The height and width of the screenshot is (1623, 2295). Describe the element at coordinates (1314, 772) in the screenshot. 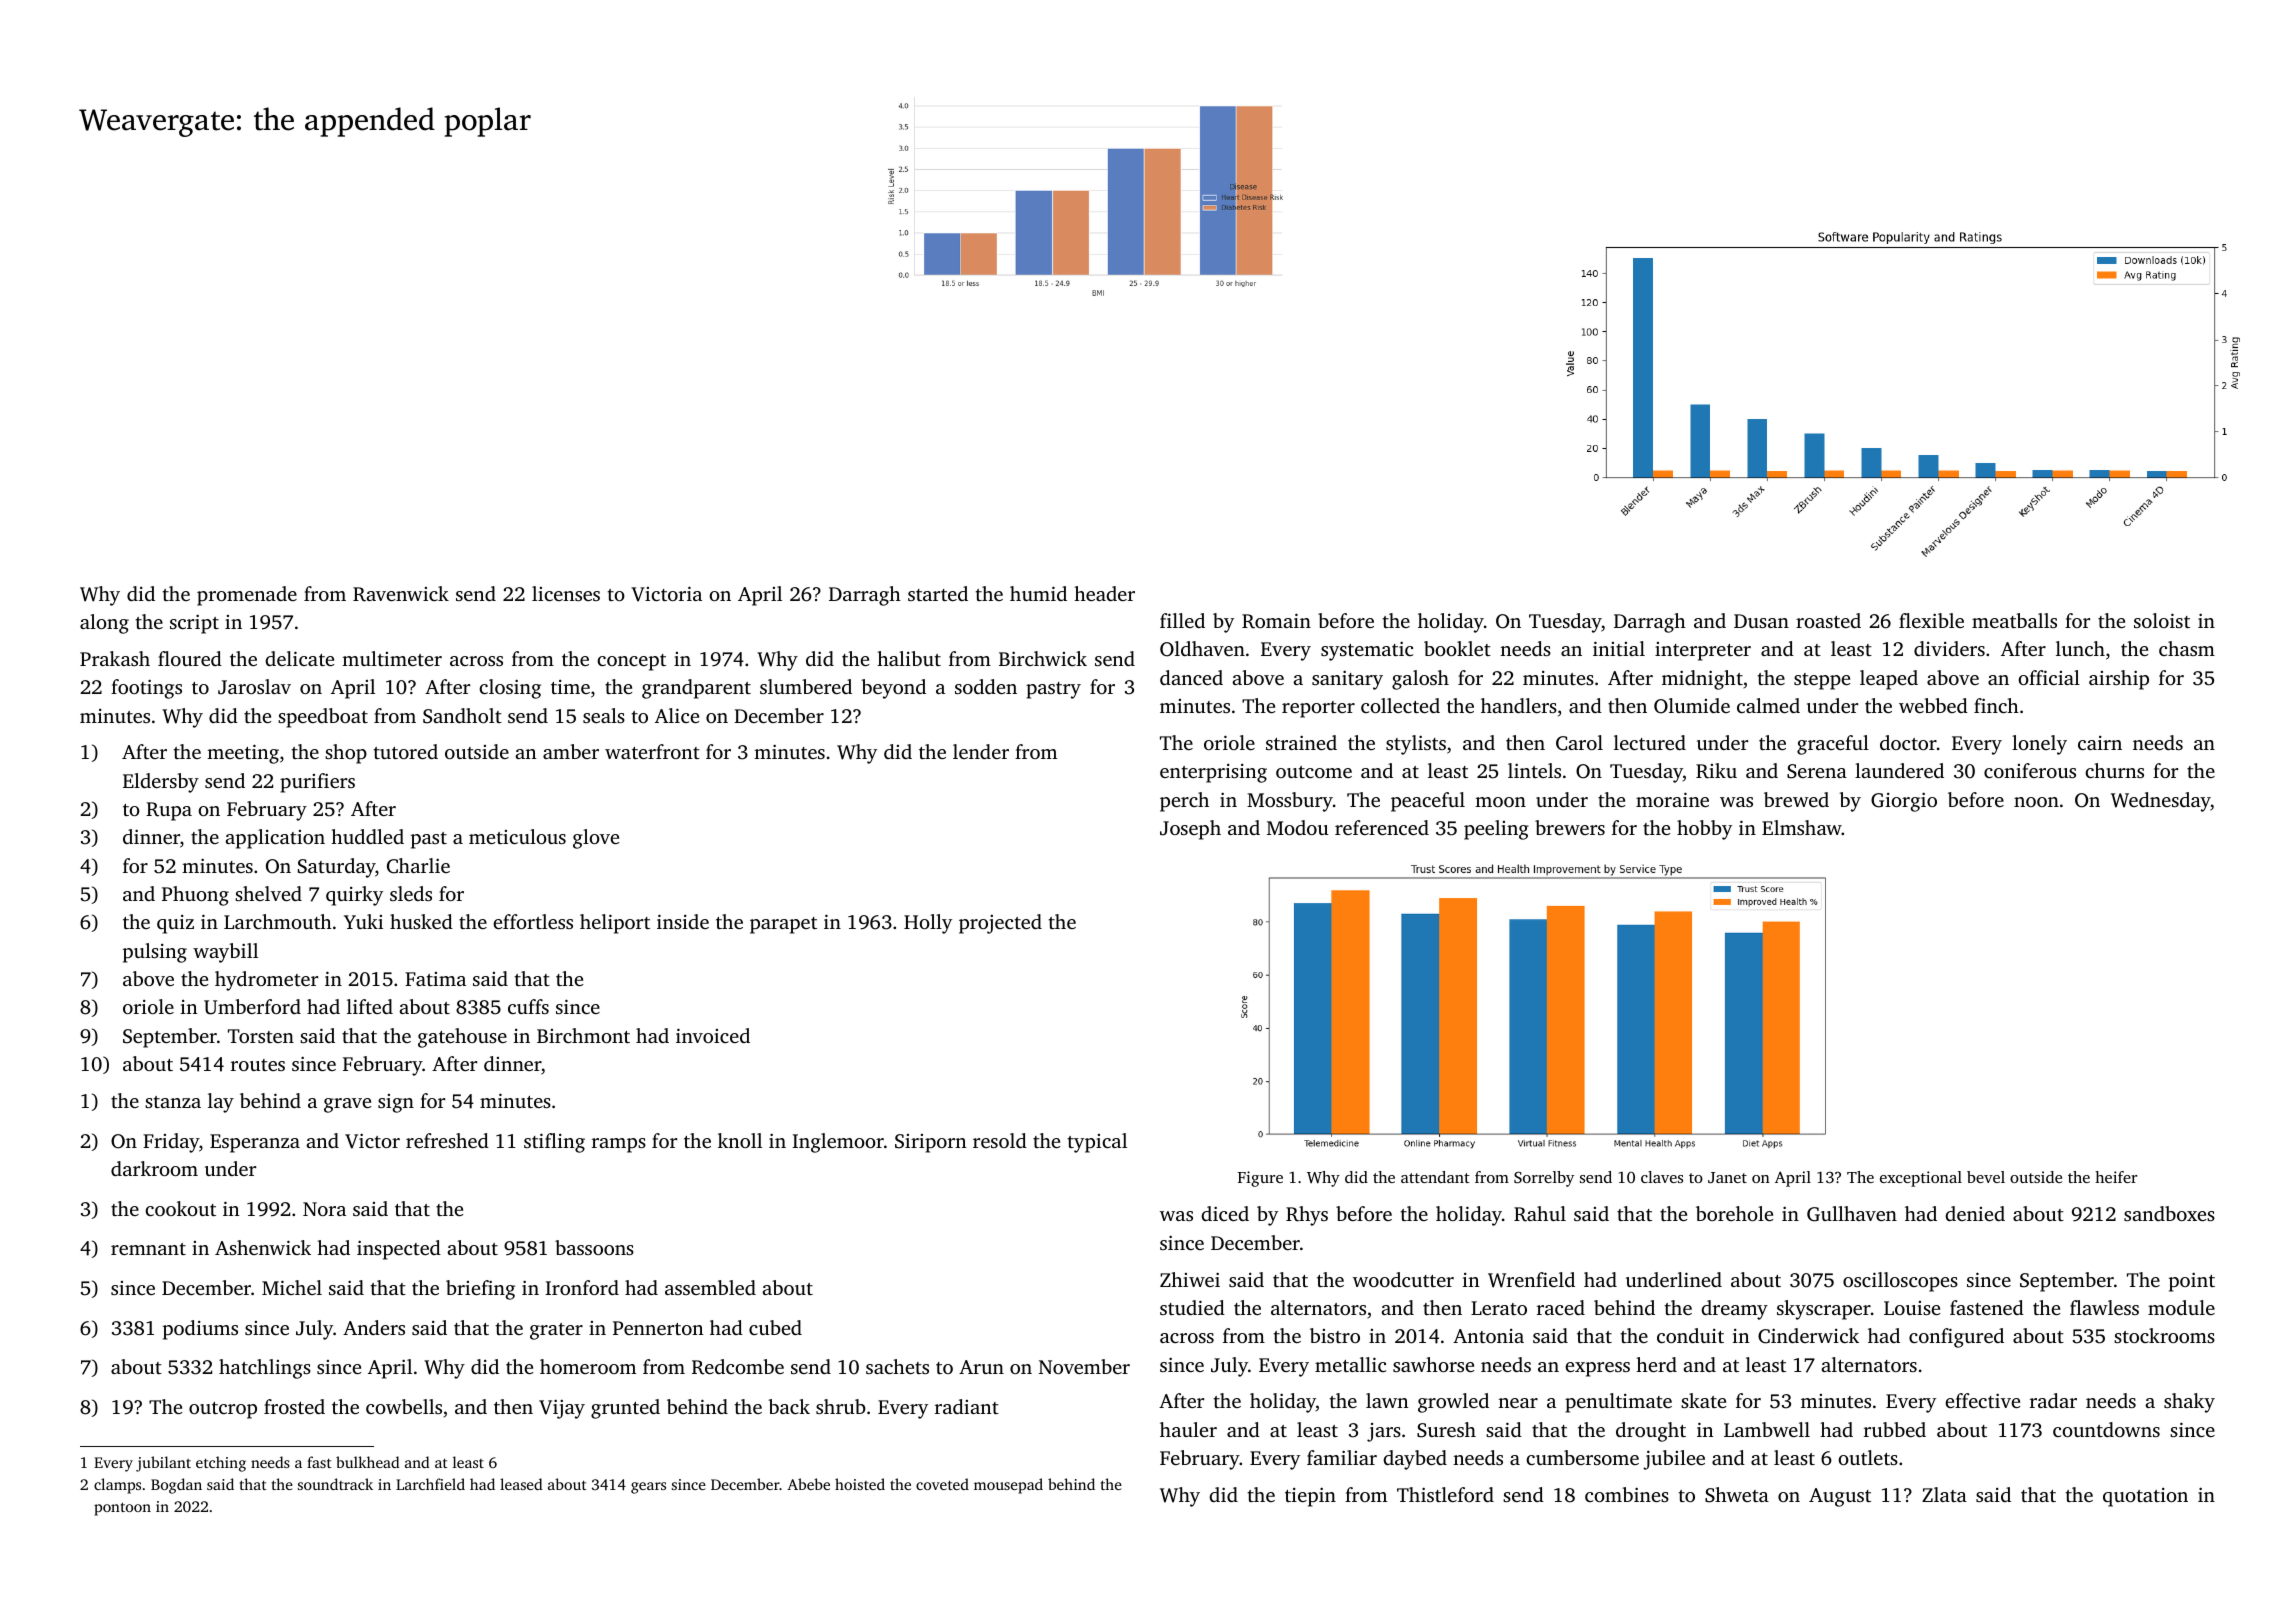

I see `outcome` at that location.
